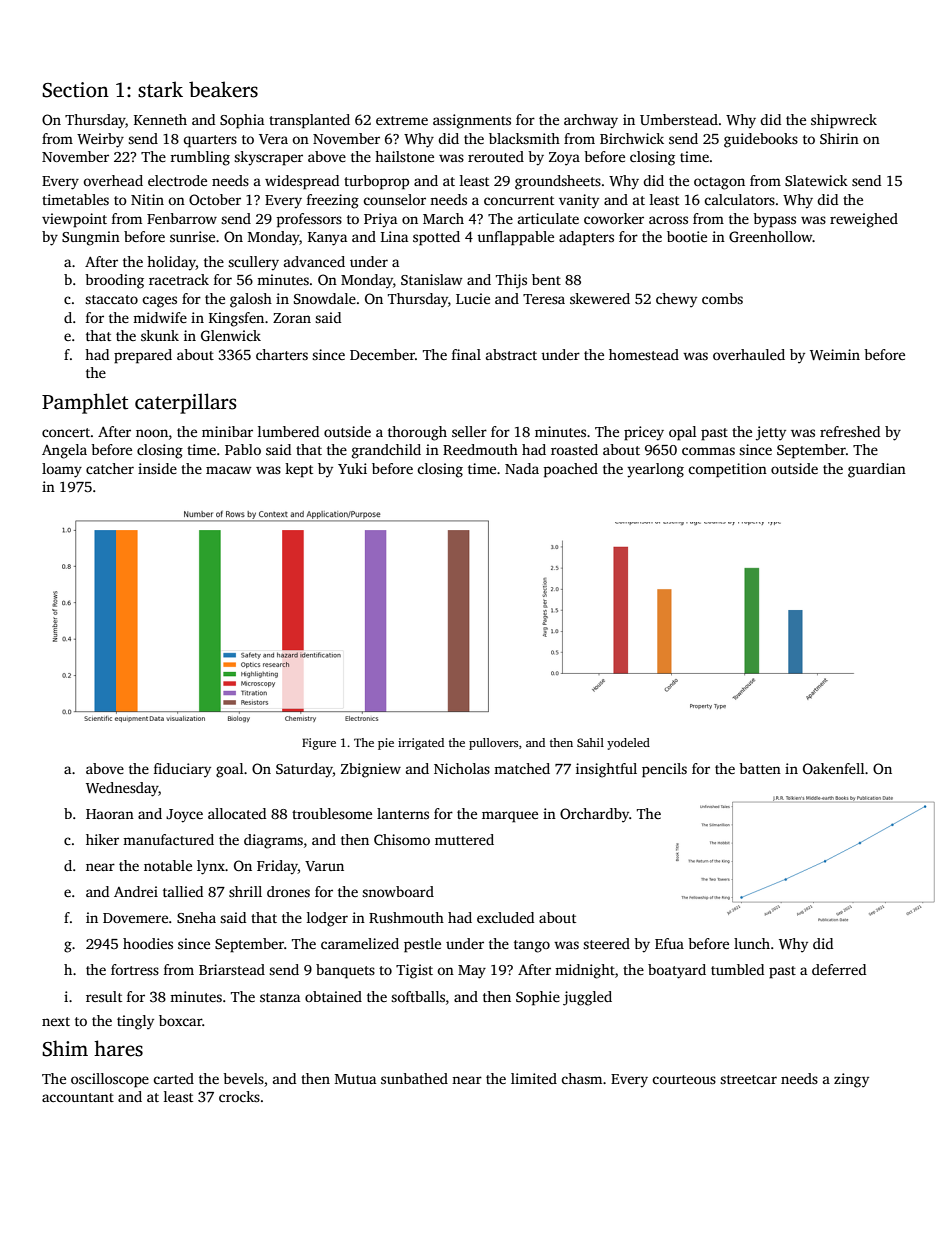 The width and height of the screenshot is (952, 1233). What do you see at coordinates (421, 744) in the screenshot?
I see `irrigated` at bounding box center [421, 744].
